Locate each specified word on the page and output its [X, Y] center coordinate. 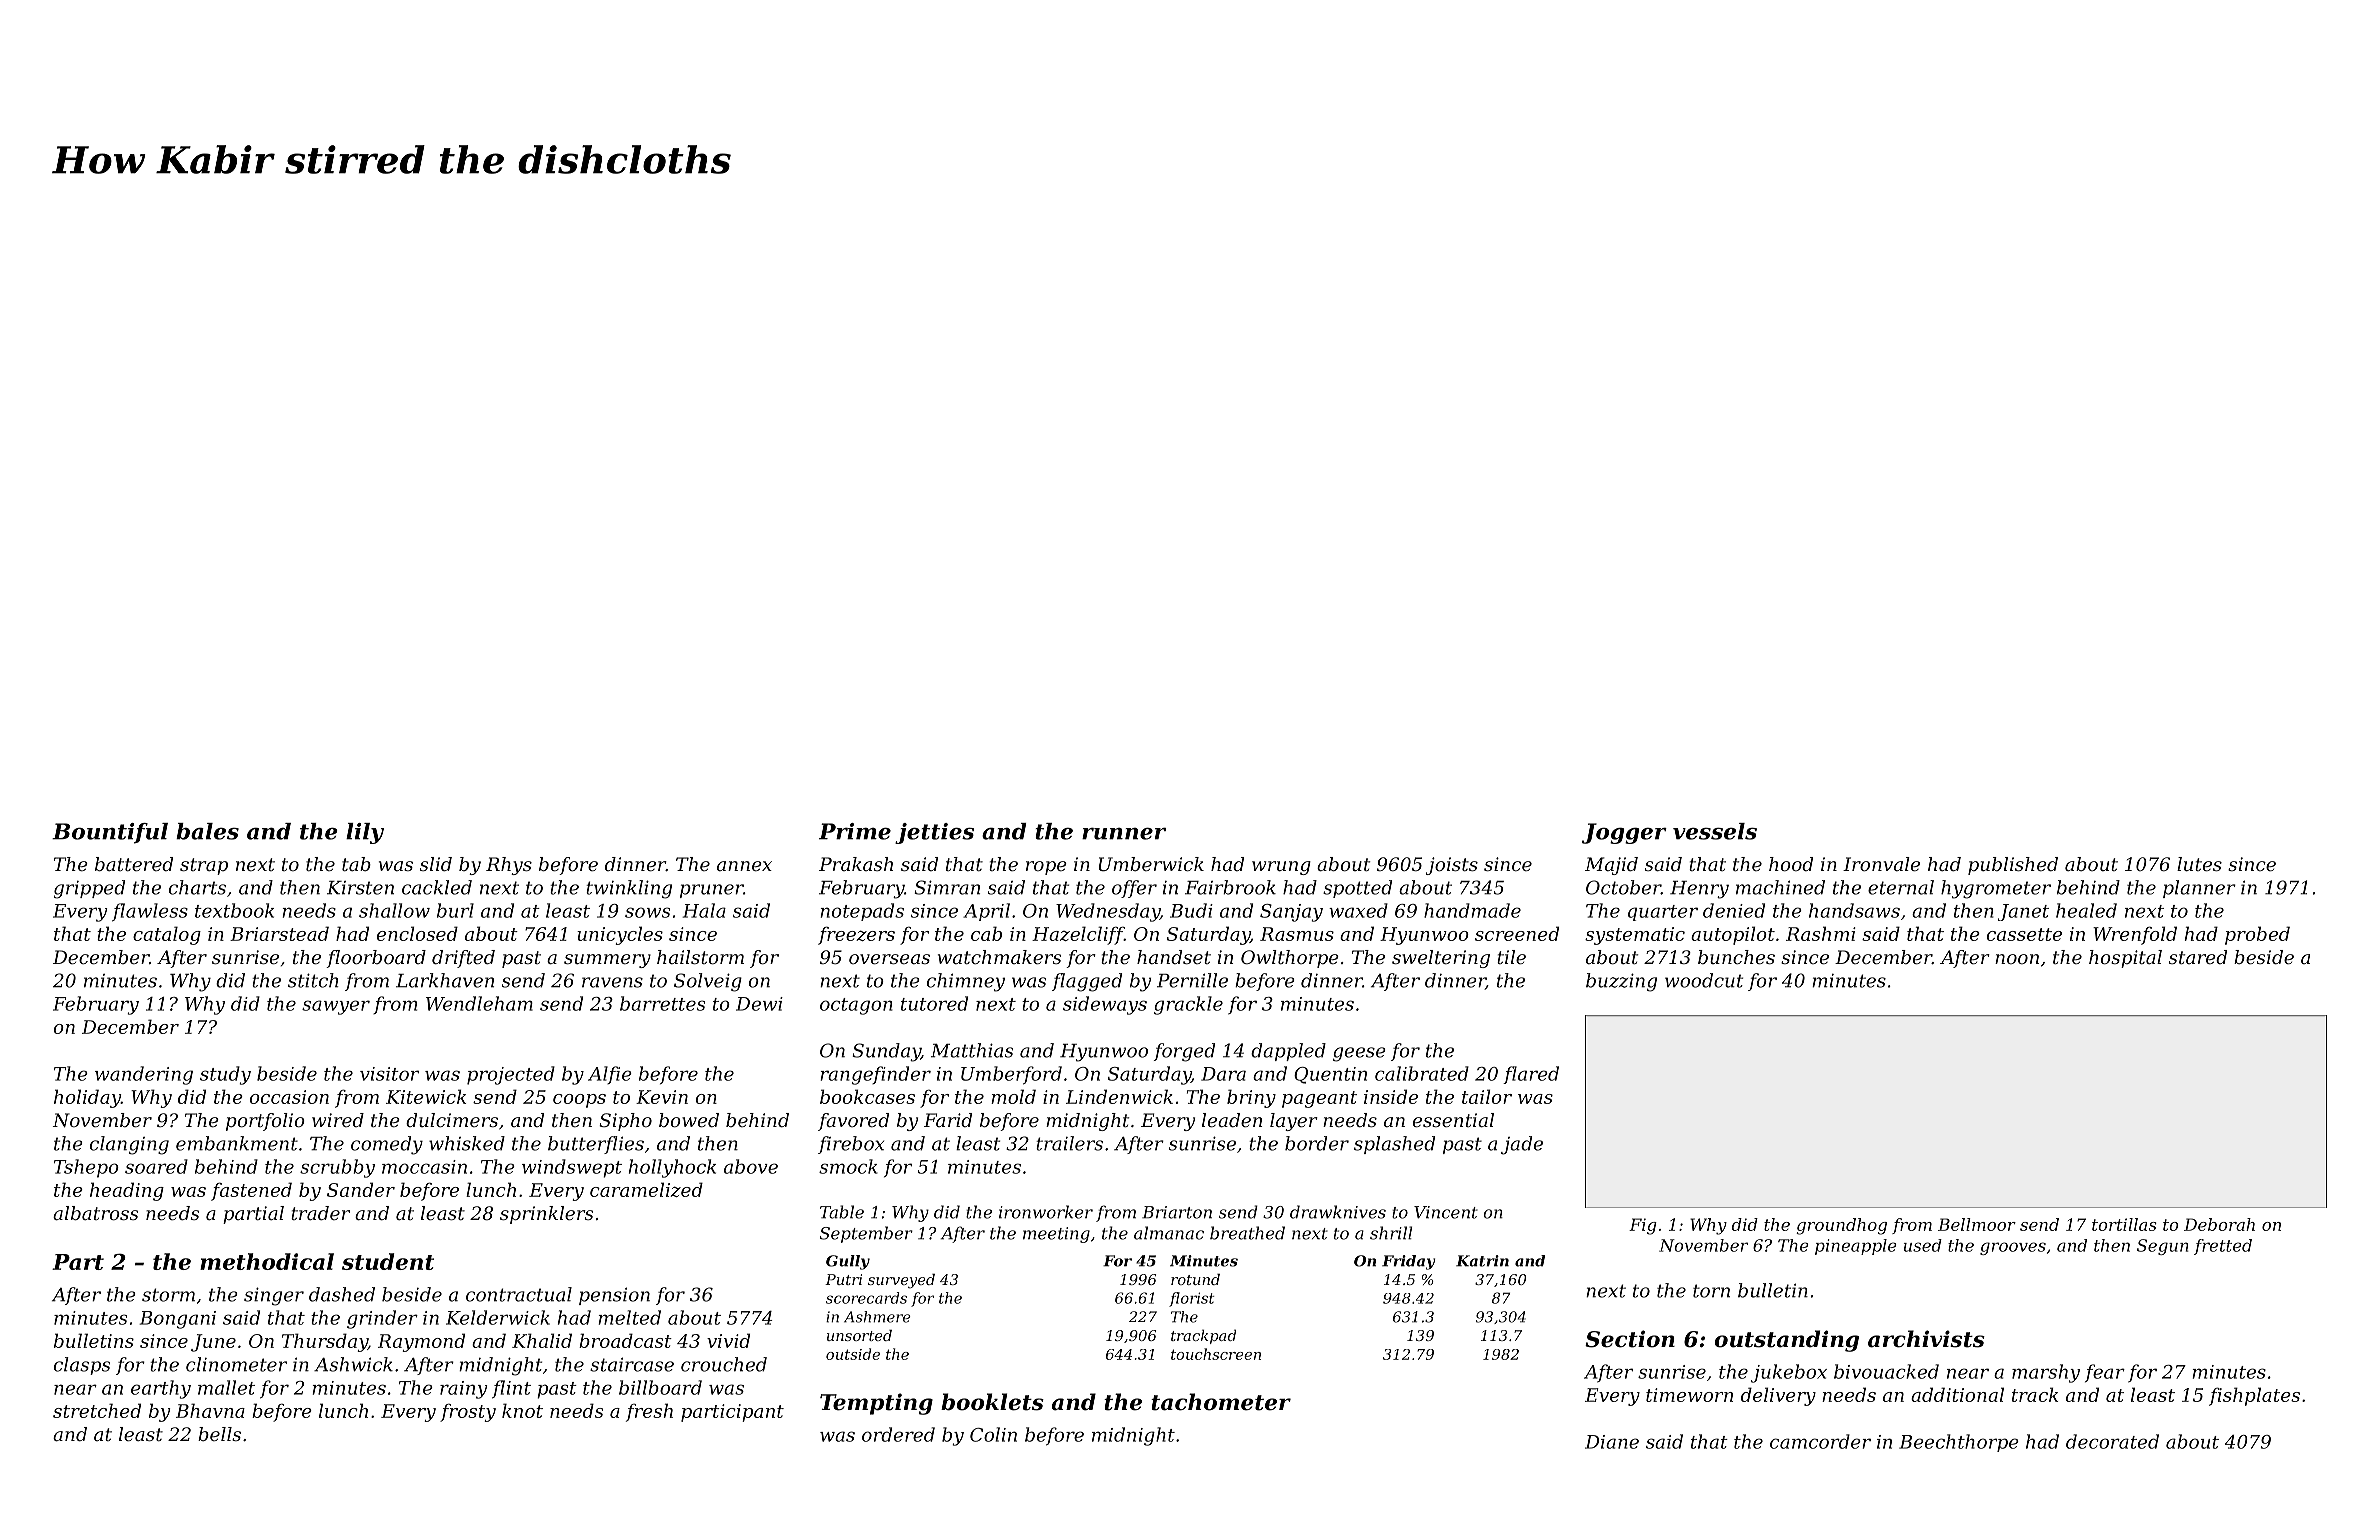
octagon [856, 1006]
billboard [660, 1387]
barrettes [662, 1003]
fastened [251, 1191]
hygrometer [1996, 889]
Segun [2162, 1247]
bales [207, 831]
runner [1124, 834]
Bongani [178, 1320]
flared [1531, 1075]
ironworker [1046, 1212]
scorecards [866, 1298]
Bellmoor [1977, 1224]
